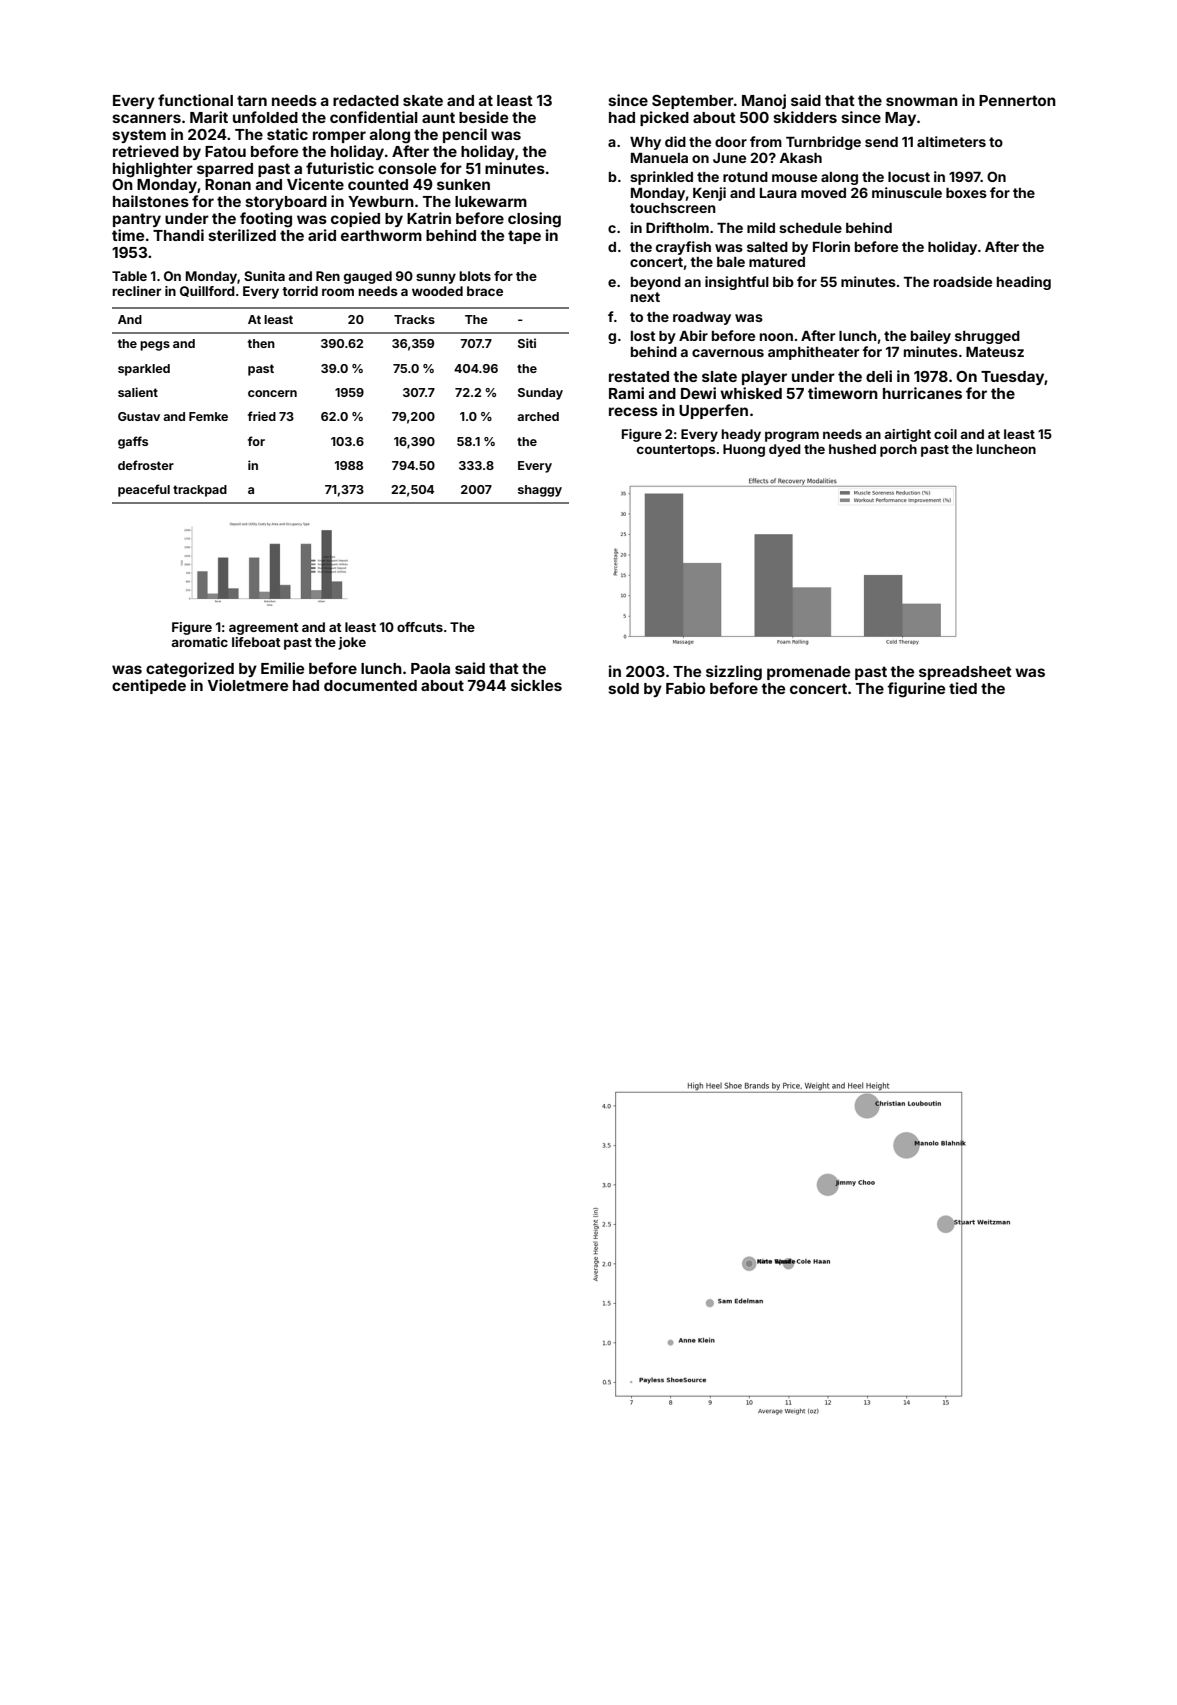 This screenshot has height=1705, width=1177. What do you see at coordinates (909, 177) in the screenshot?
I see `locust` at bounding box center [909, 177].
